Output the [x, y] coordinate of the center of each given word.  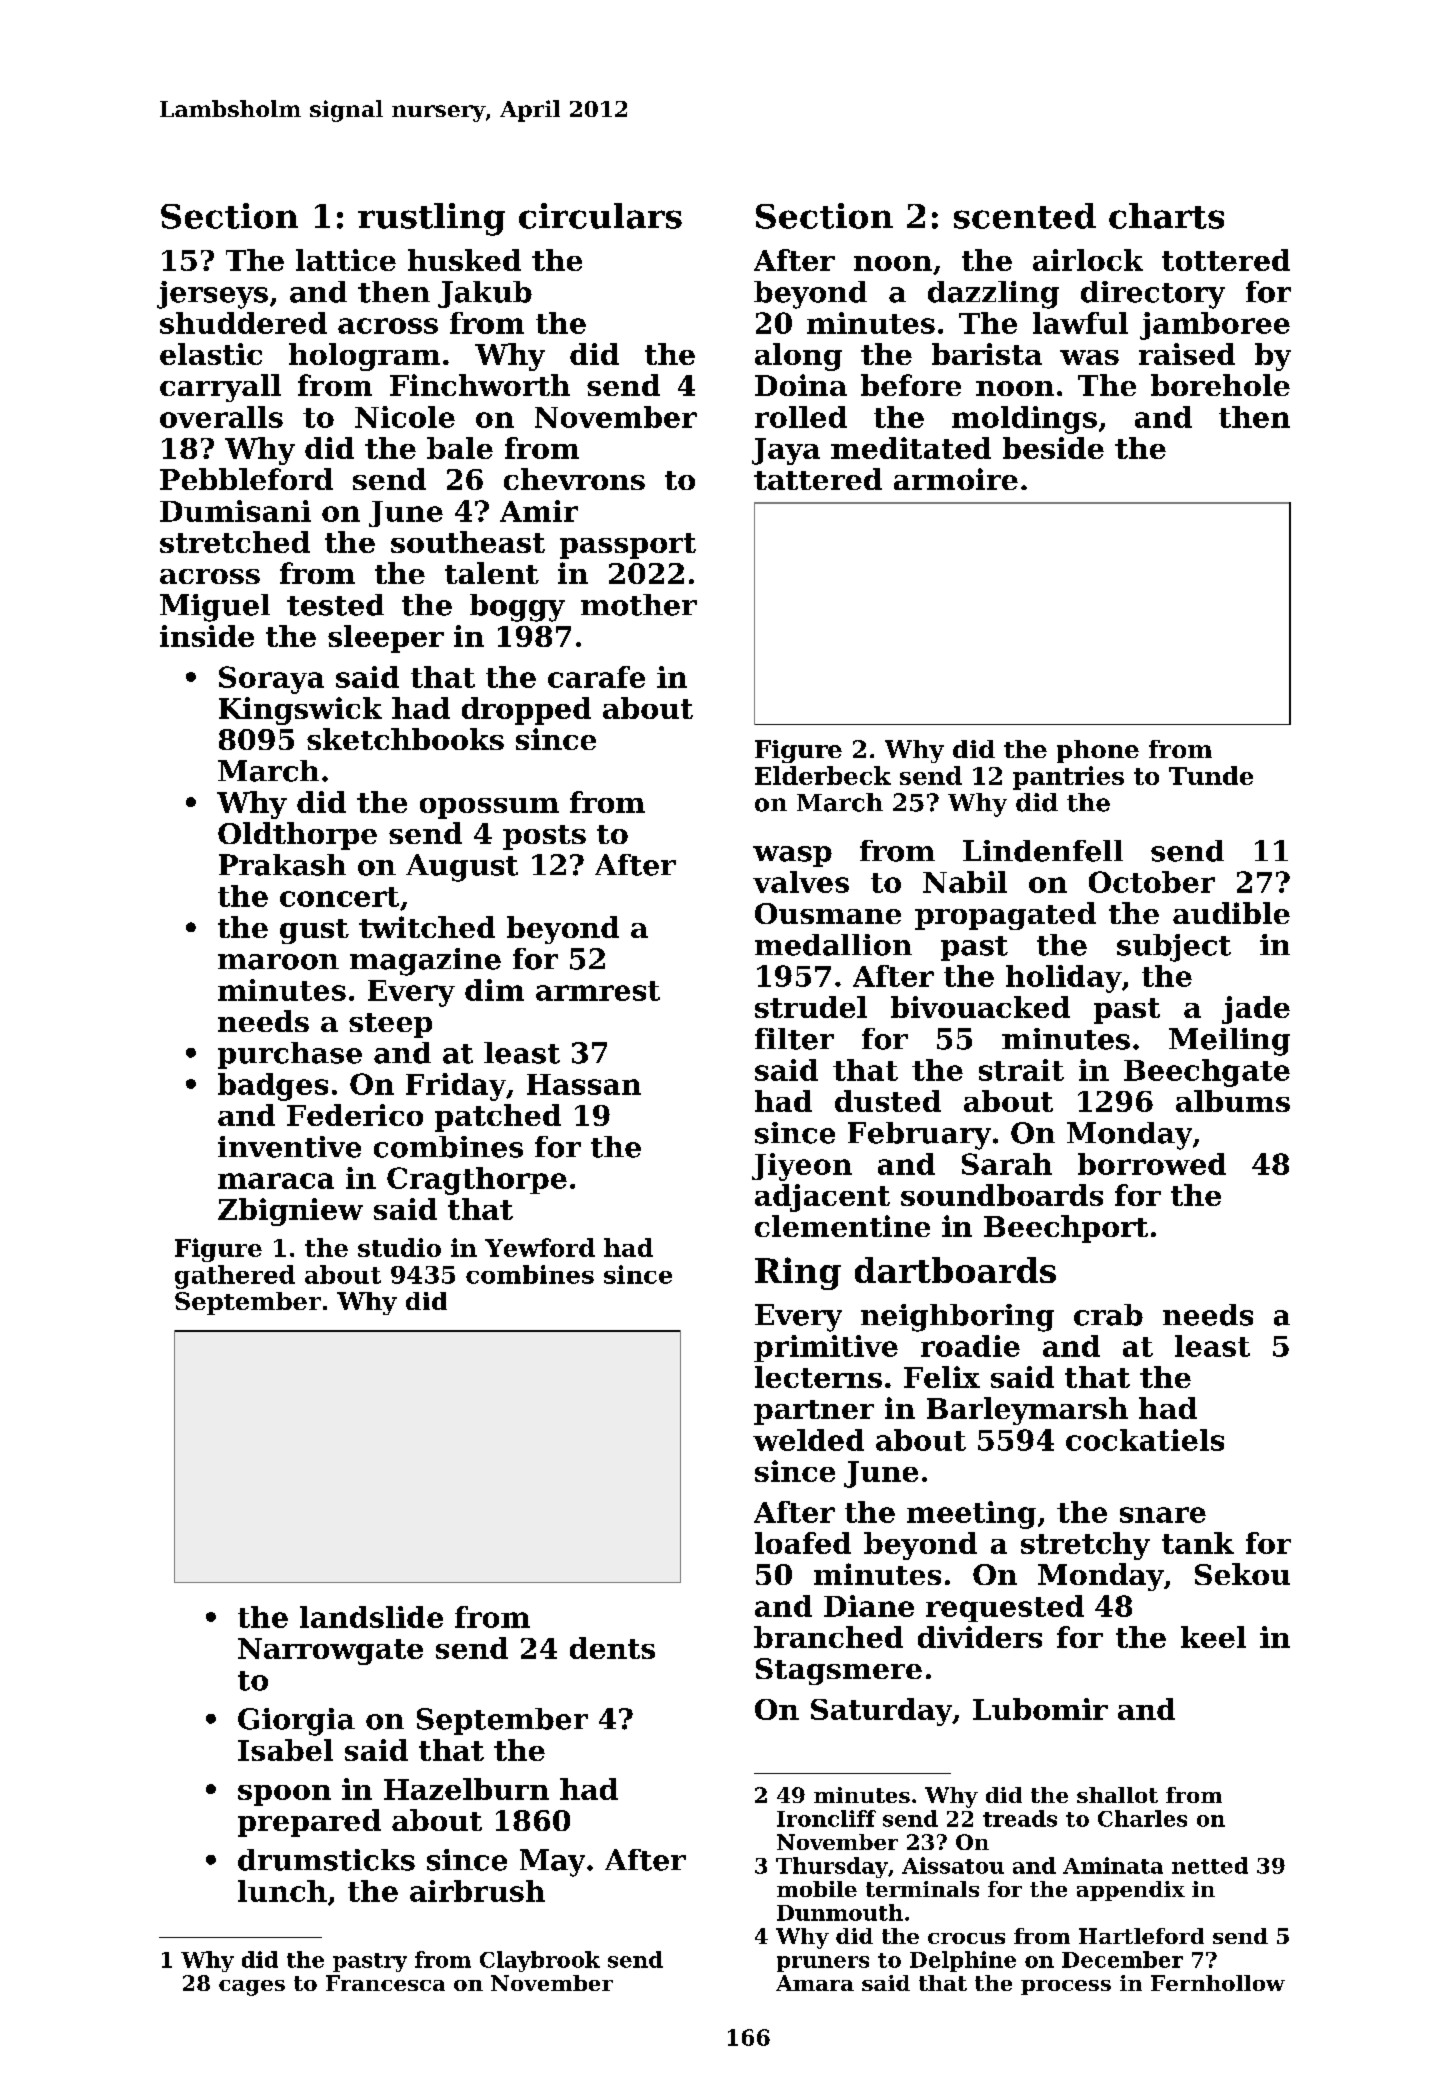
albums [1233, 1101]
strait [1021, 1070]
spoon [284, 1795]
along [798, 357]
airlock [1088, 260]
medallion [833, 945]
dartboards [955, 1270]
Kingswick [300, 711]
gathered [235, 1277]
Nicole [405, 417]
